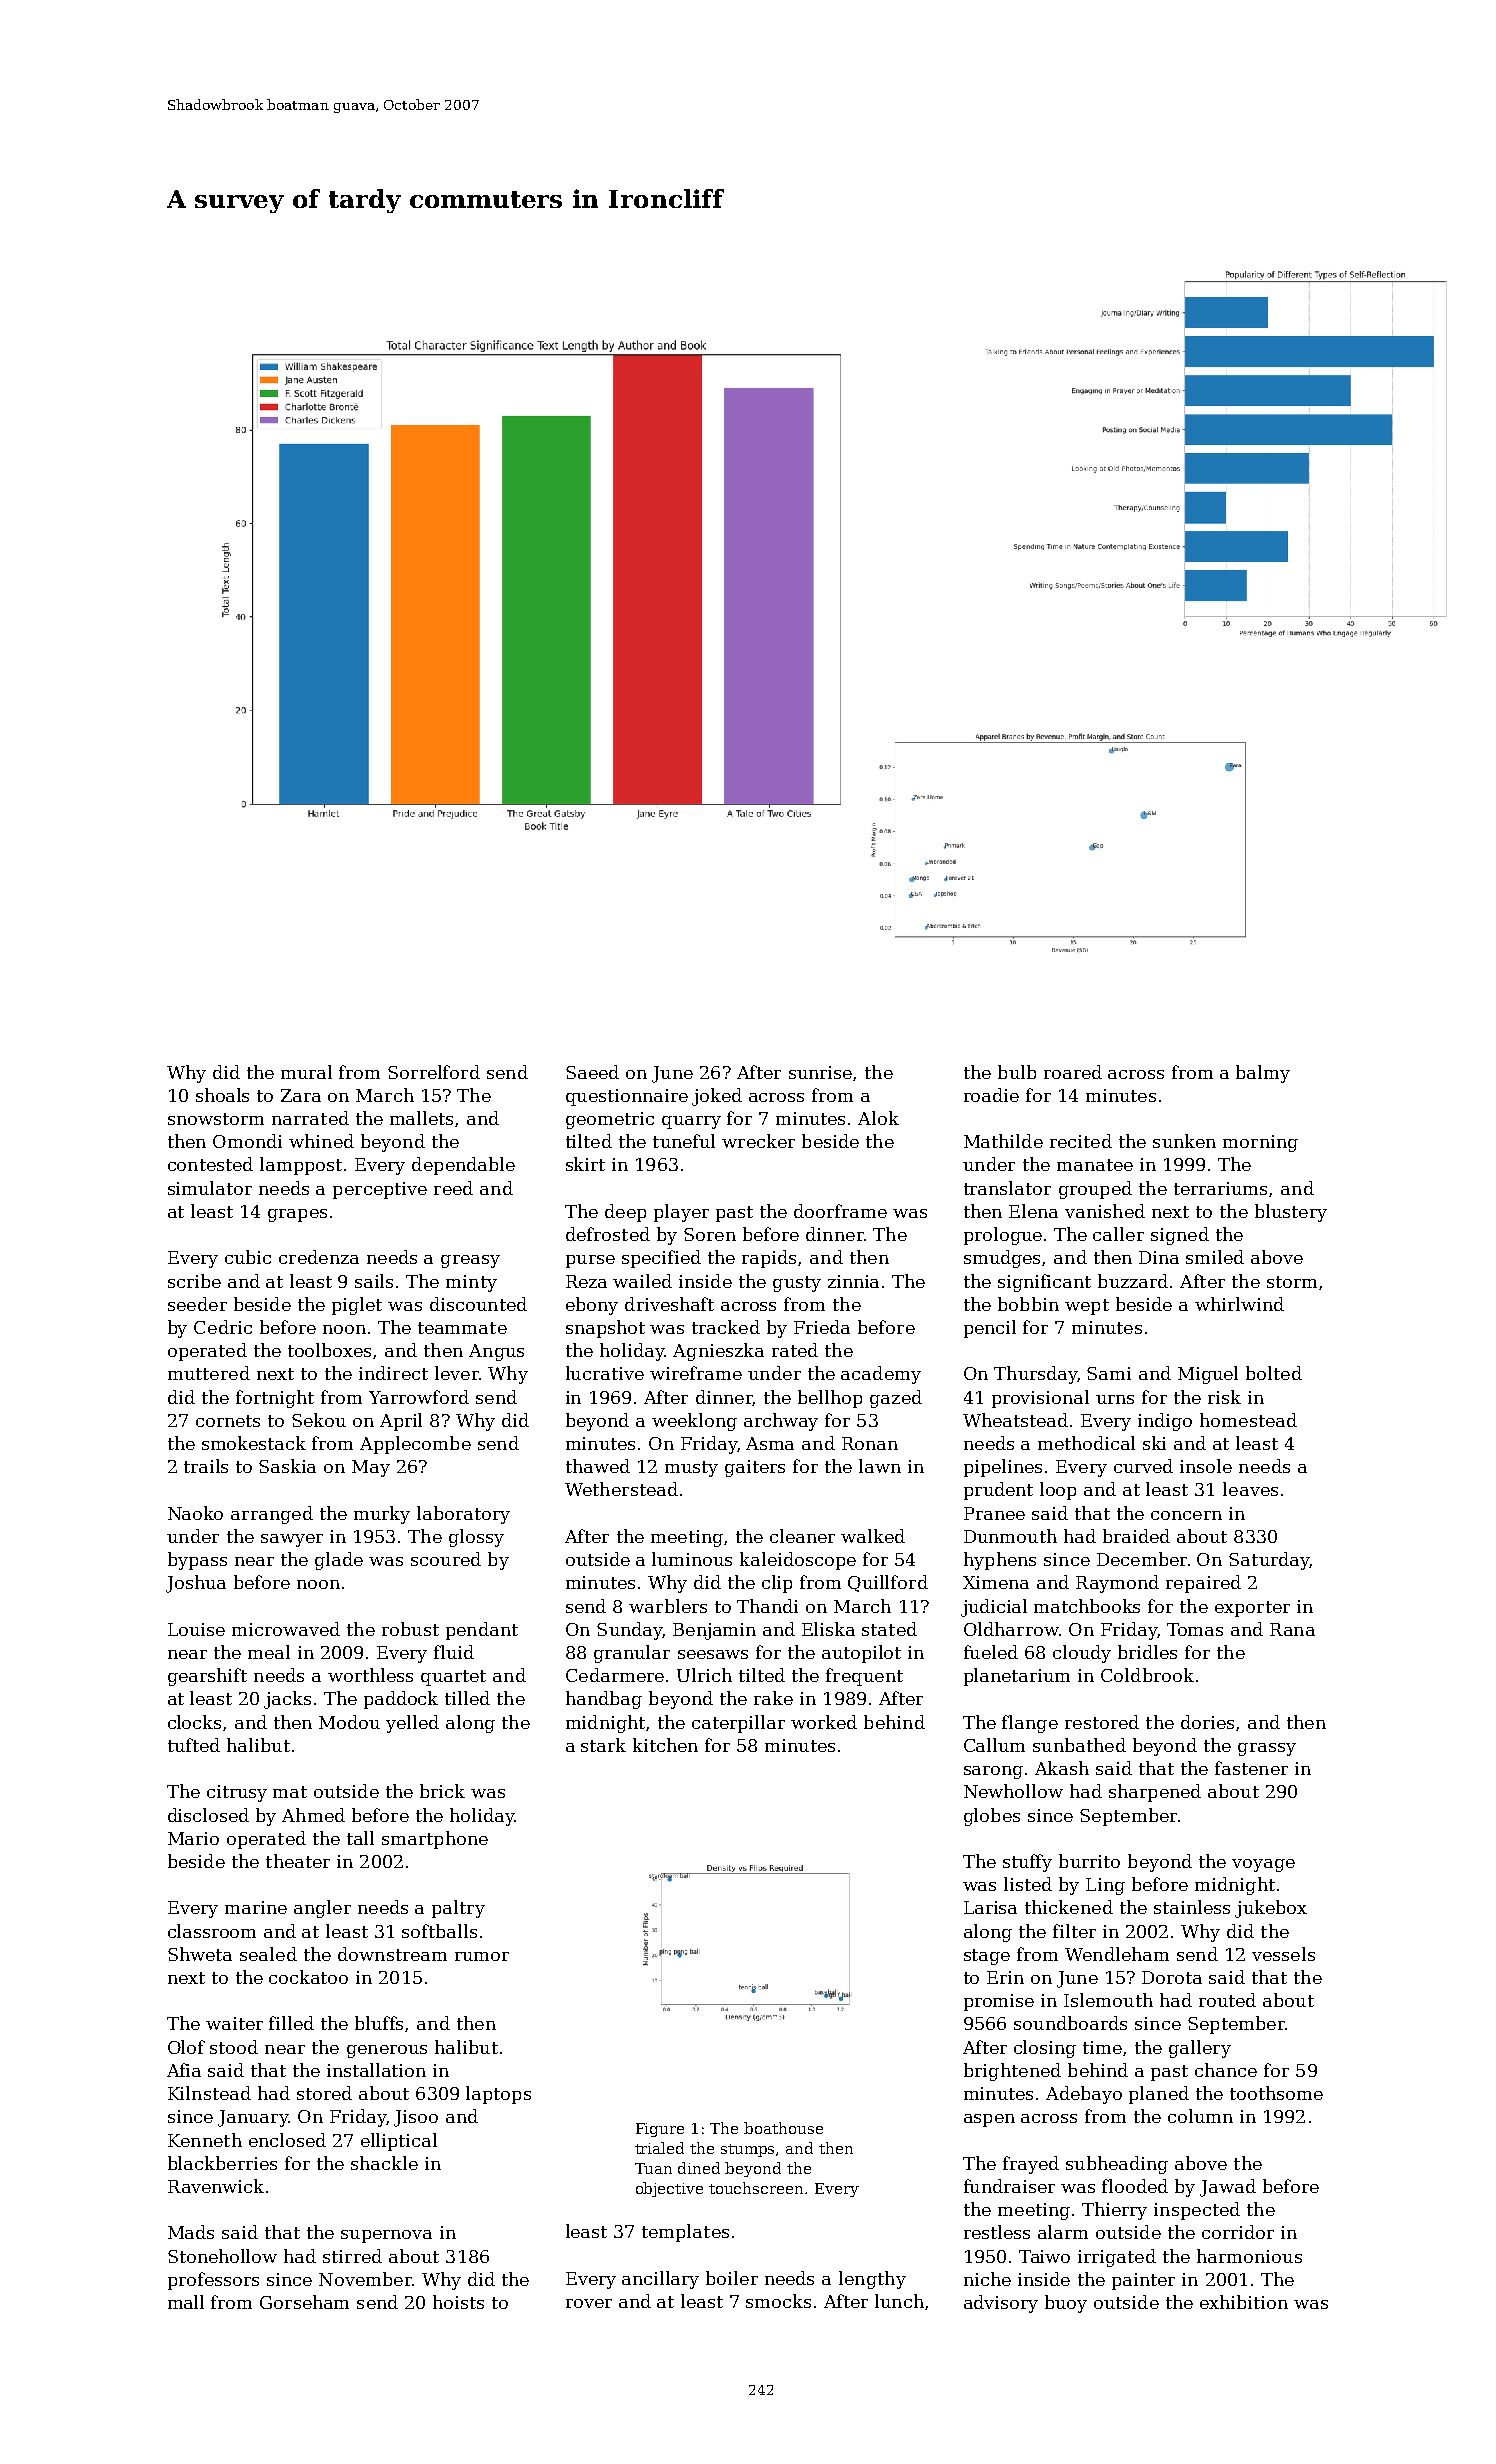 The height and width of the document is (2464, 1496). I want to click on Akash, so click(1062, 1768).
